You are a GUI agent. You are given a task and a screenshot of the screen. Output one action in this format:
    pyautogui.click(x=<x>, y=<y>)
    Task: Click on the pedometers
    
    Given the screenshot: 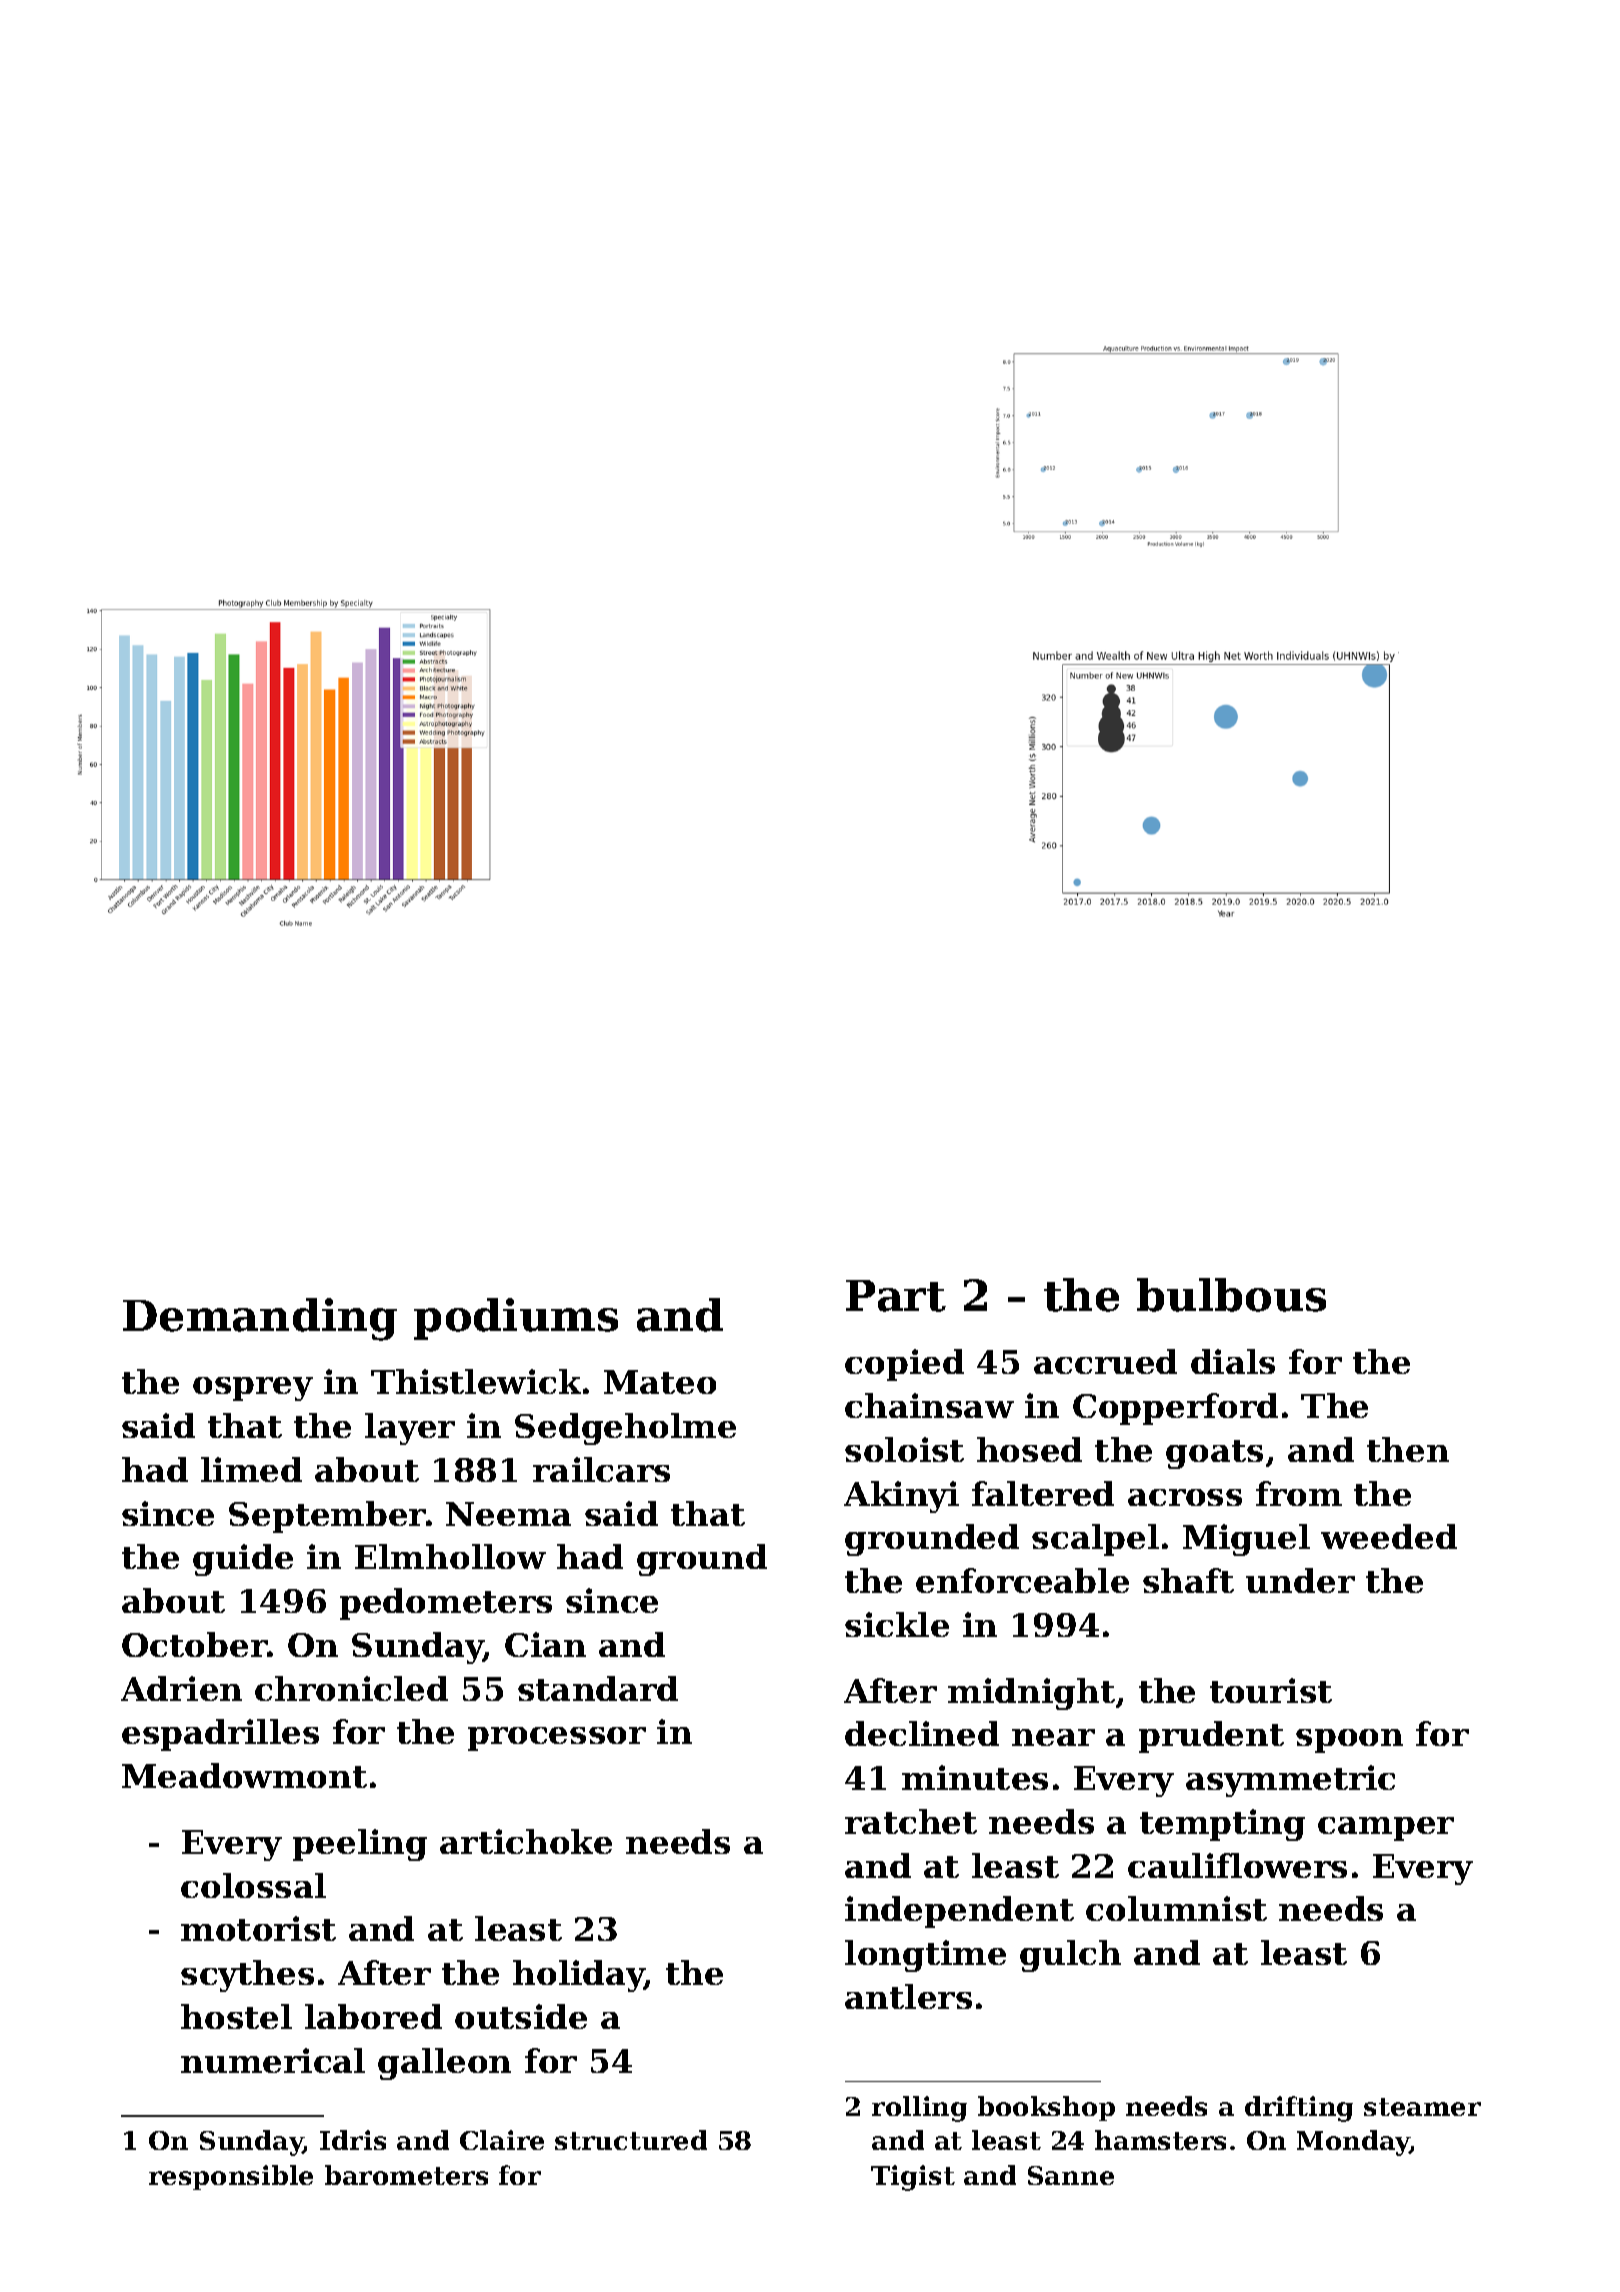 What is the action you would take?
    pyautogui.click(x=446, y=1604)
